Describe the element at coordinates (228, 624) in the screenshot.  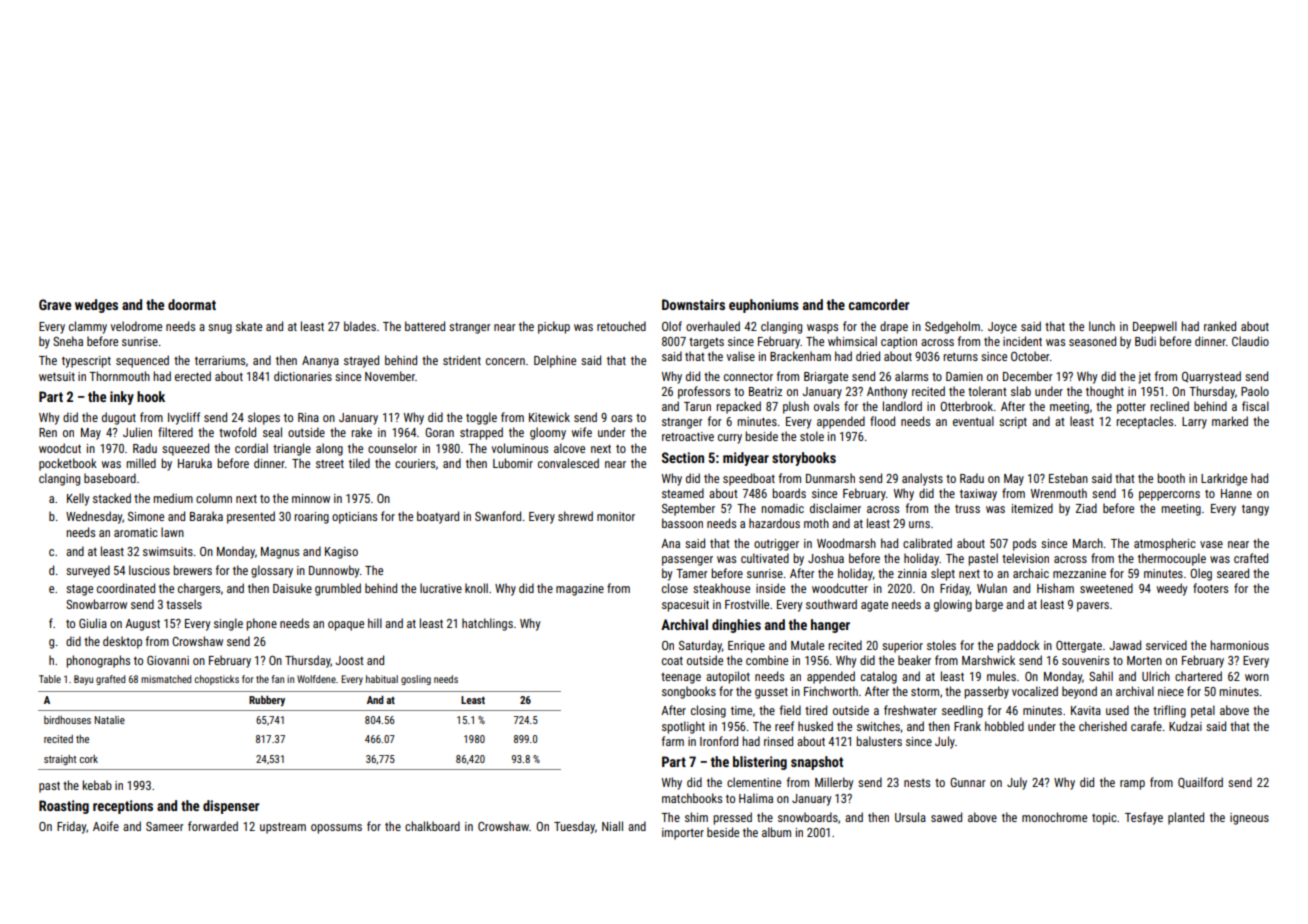
I see `single` at that location.
